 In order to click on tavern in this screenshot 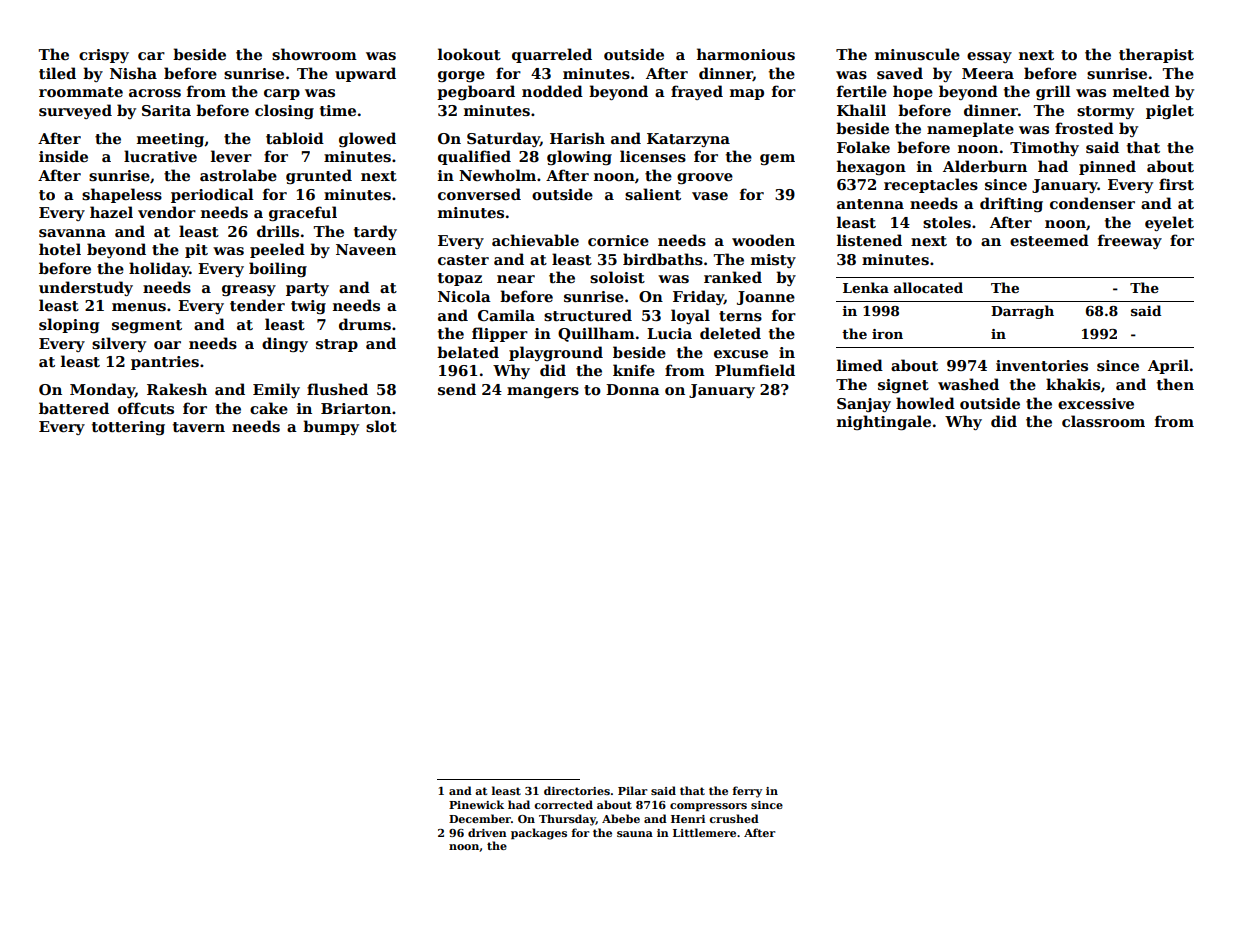, I will do `click(199, 427)`.
